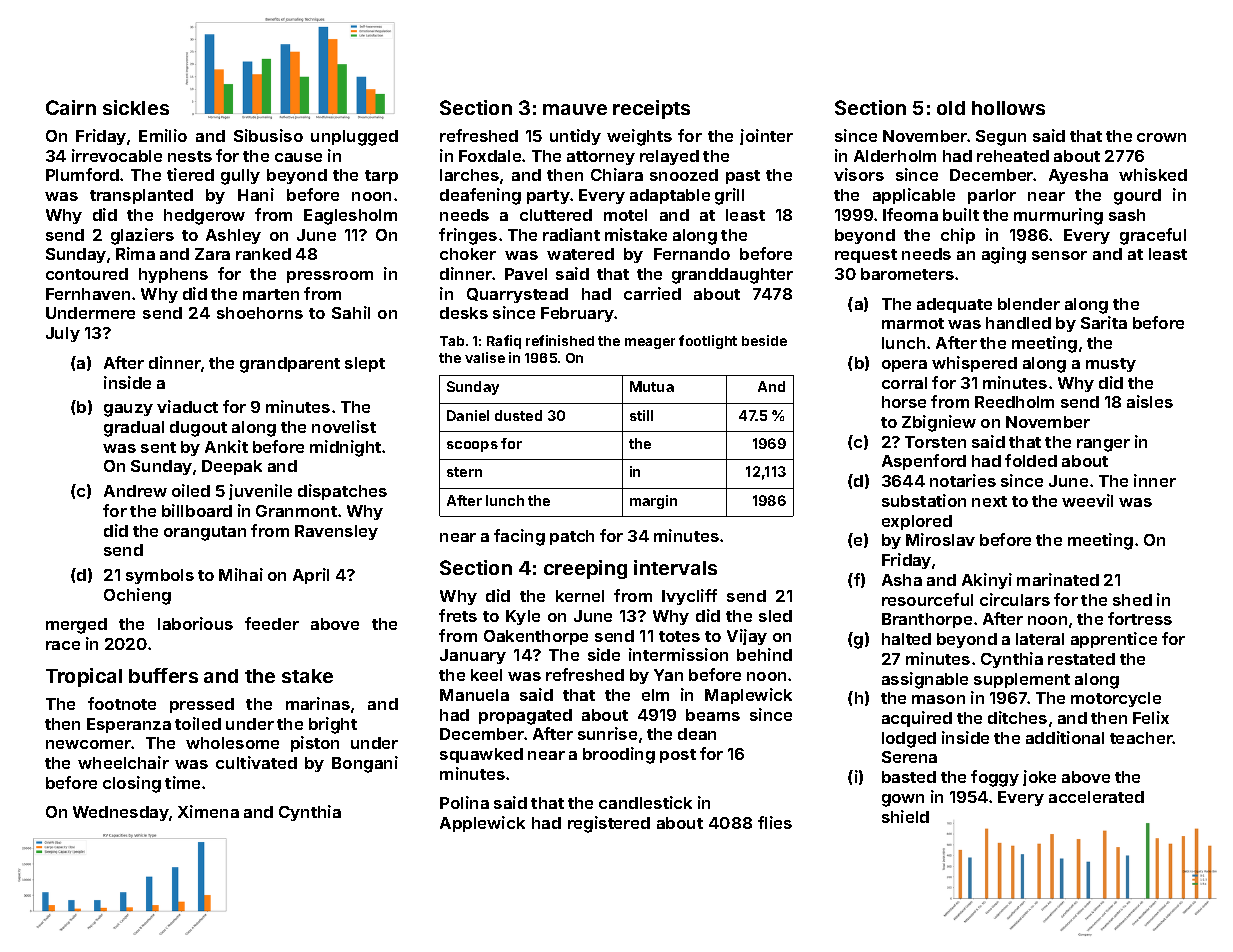 The width and height of the screenshot is (1233, 952). What do you see at coordinates (468, 415) in the screenshot?
I see `Daniel` at bounding box center [468, 415].
